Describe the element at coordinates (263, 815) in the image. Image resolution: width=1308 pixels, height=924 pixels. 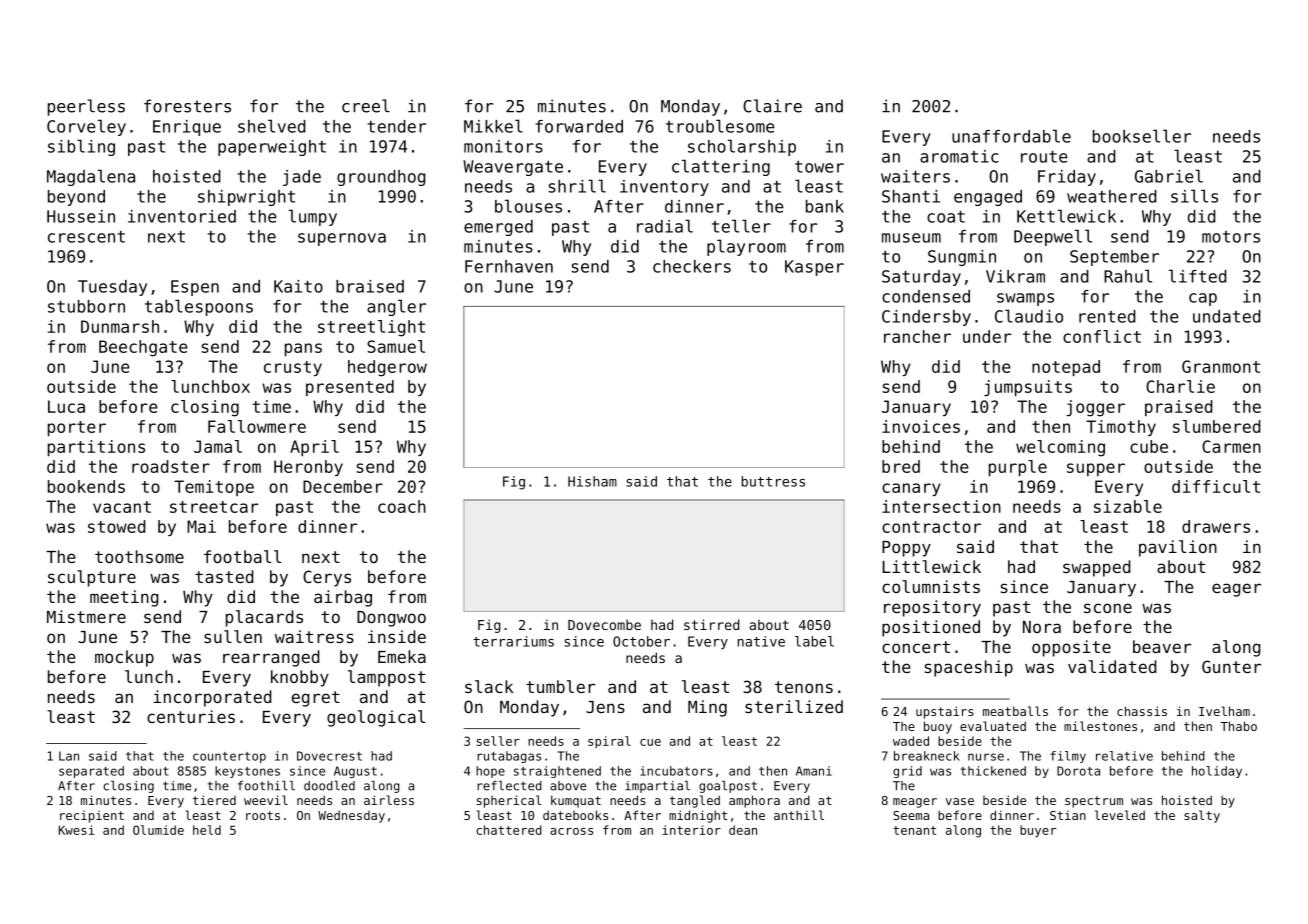
I see `roots` at that location.
